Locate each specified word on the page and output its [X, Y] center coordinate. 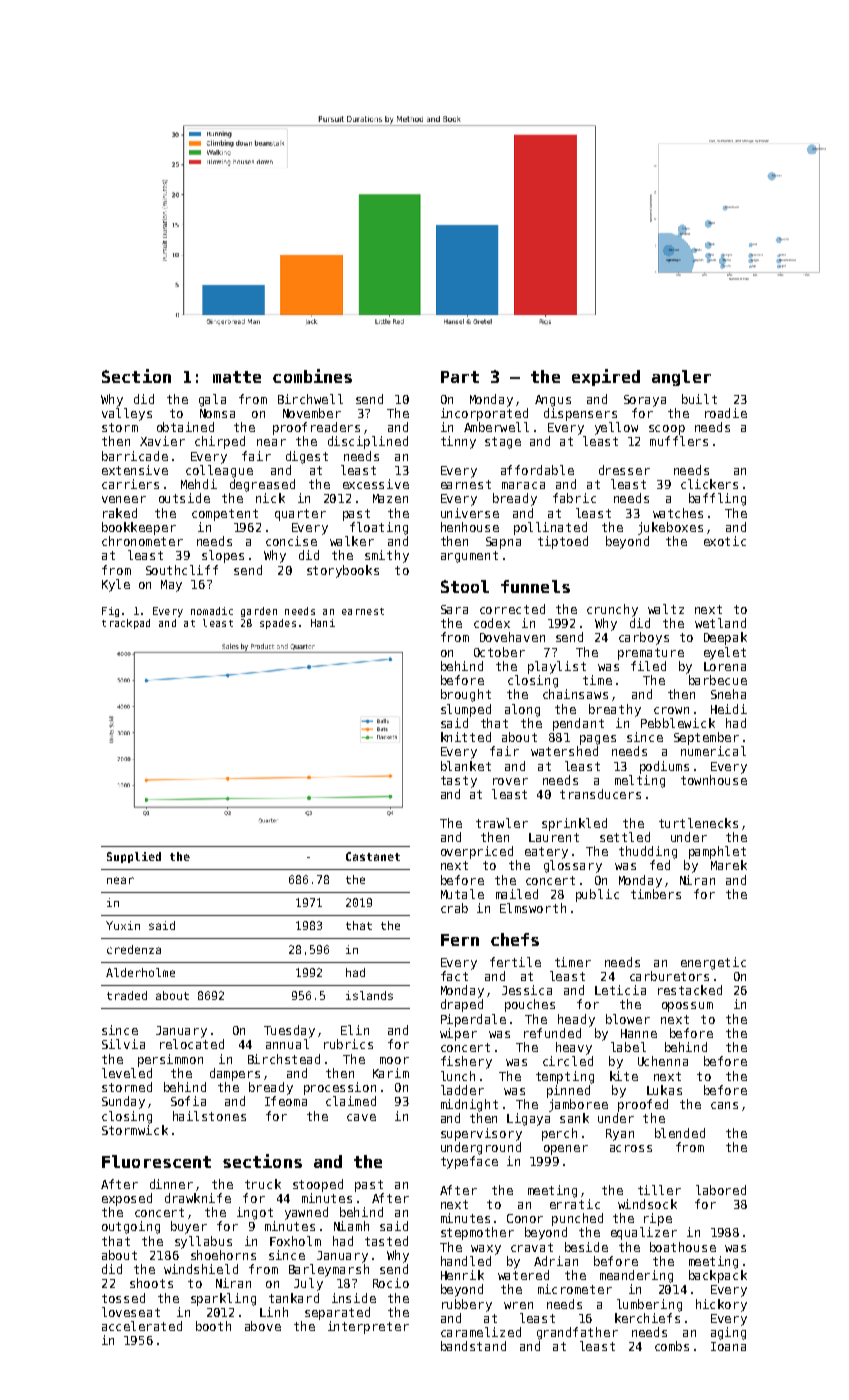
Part [460, 377]
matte [237, 377]
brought [466, 695]
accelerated [142, 1326]
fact [454, 976]
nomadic [212, 611]
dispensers [580, 414]
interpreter [368, 1327]
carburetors [669, 976]
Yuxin [123, 925]
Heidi [729, 709]
